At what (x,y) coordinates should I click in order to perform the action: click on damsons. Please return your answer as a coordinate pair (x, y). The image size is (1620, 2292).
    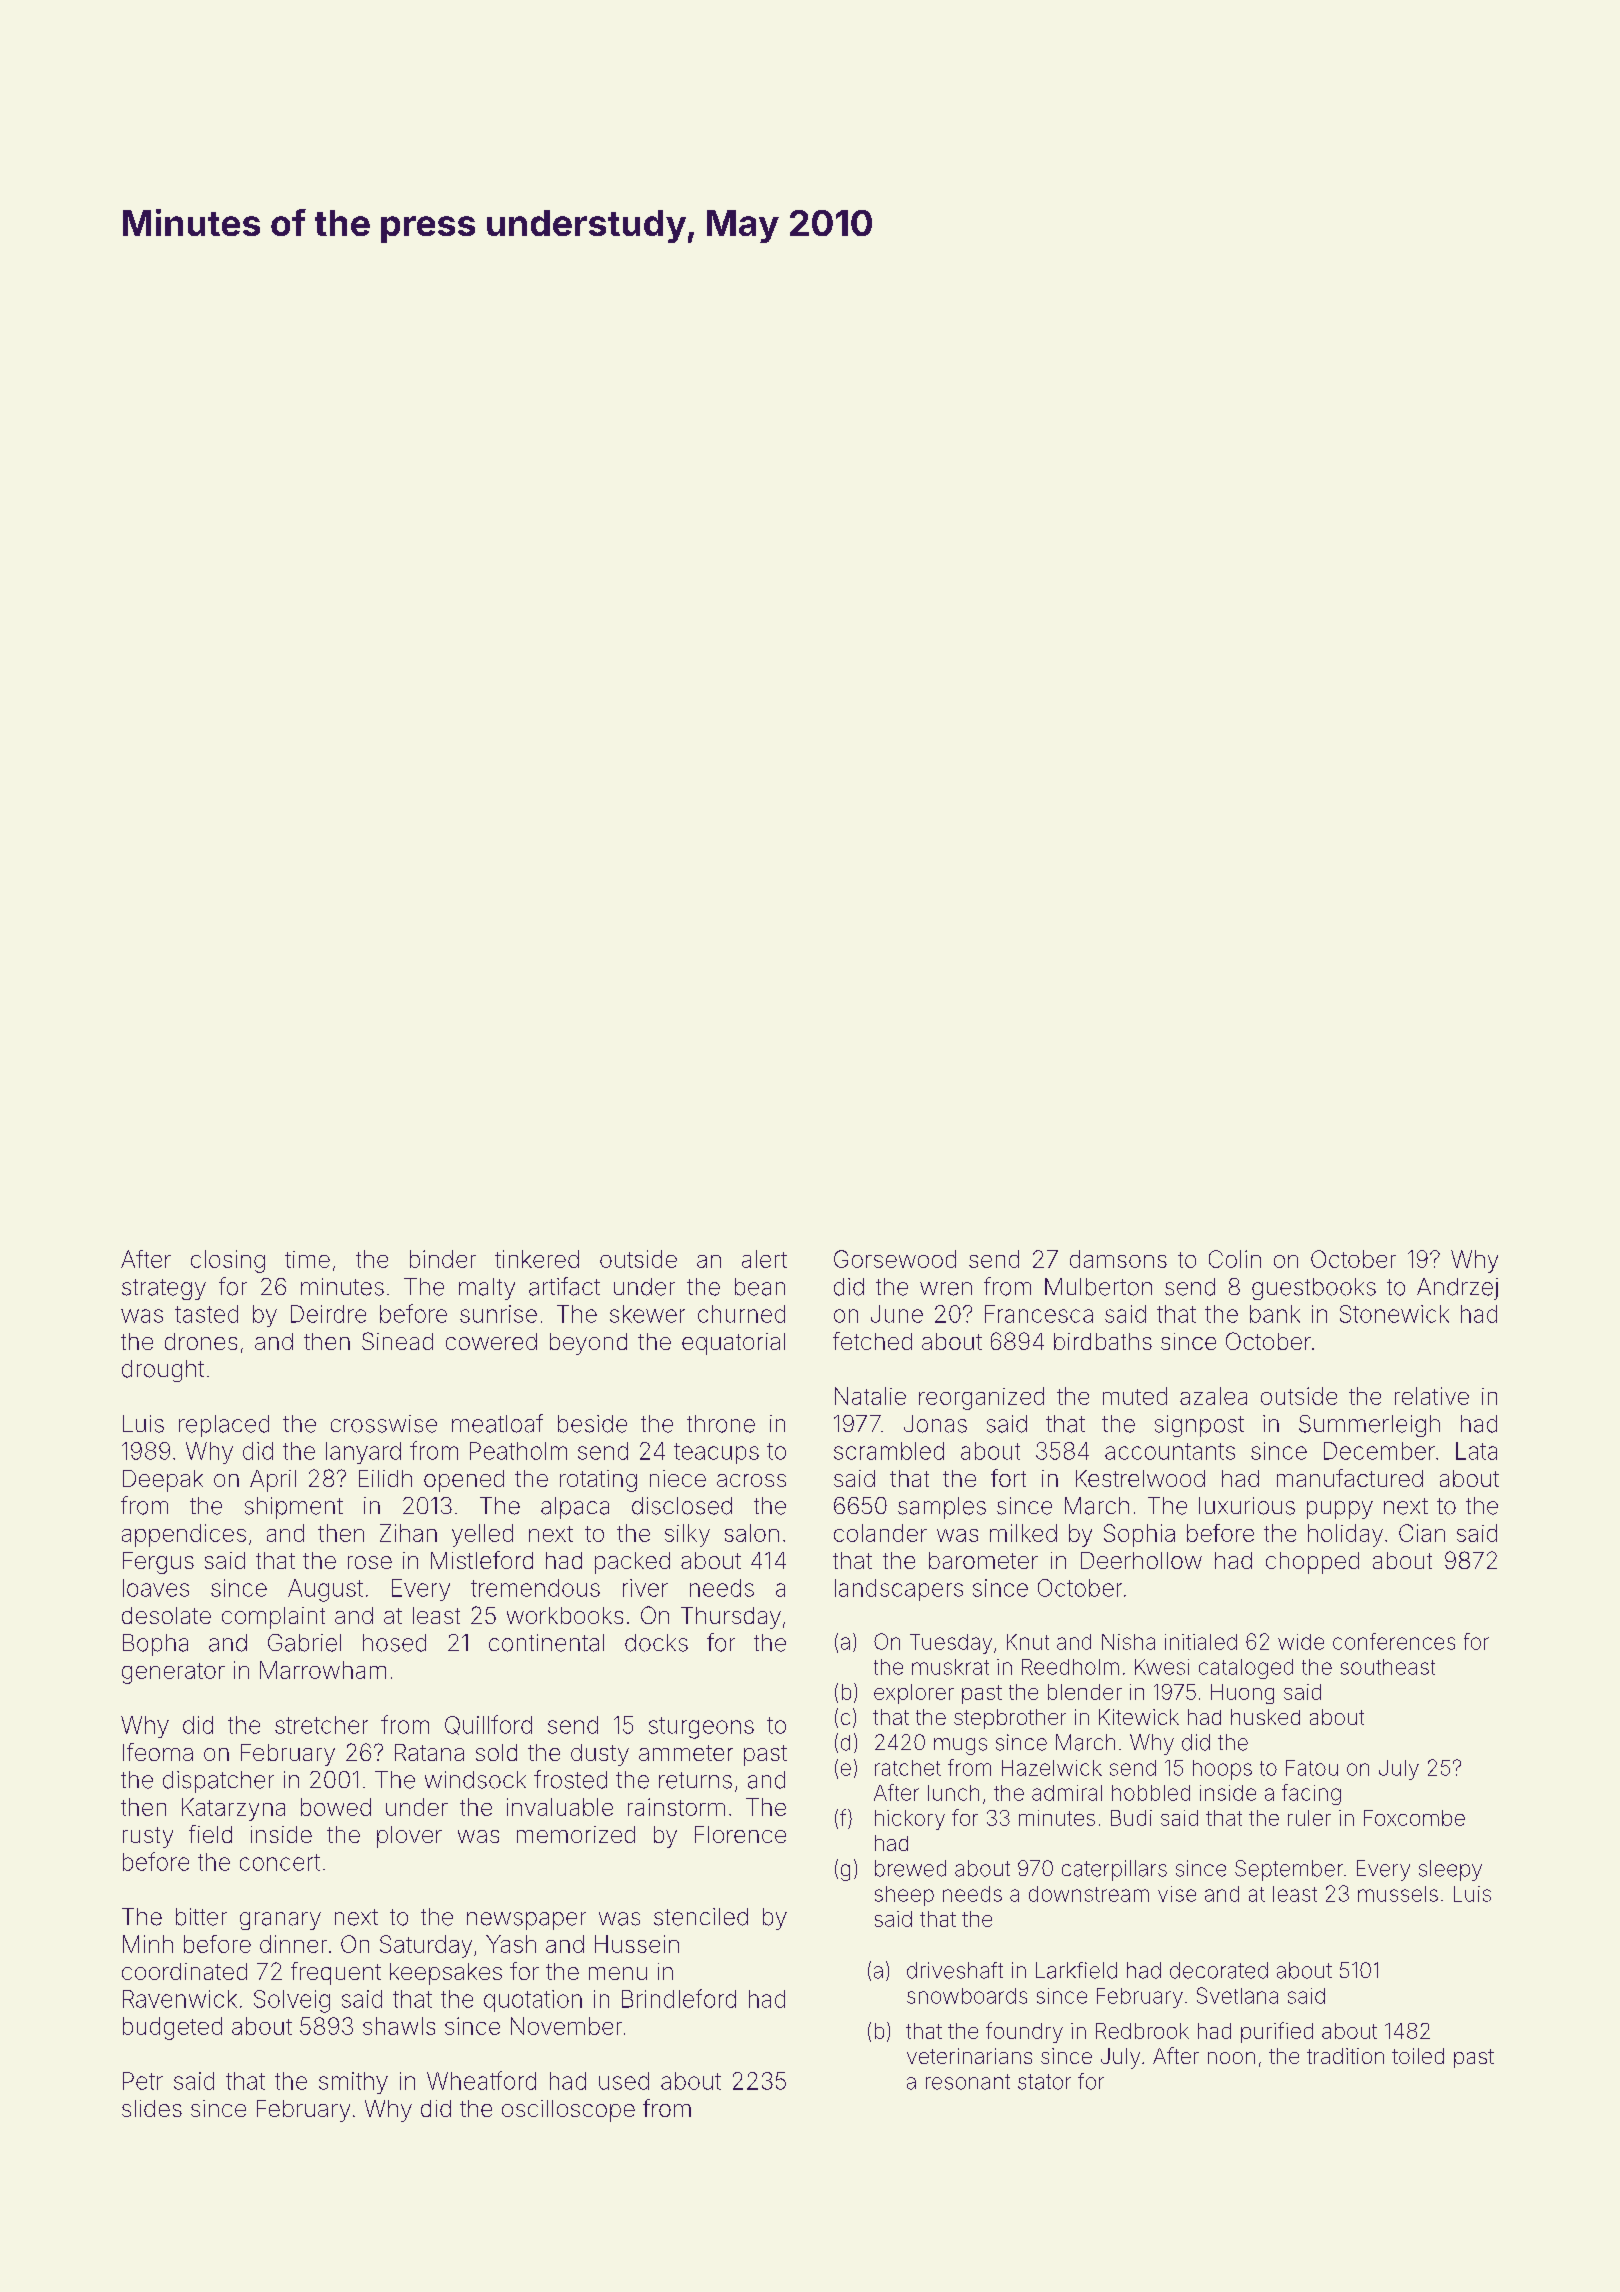
    Looking at the image, I should click on (1118, 1259).
